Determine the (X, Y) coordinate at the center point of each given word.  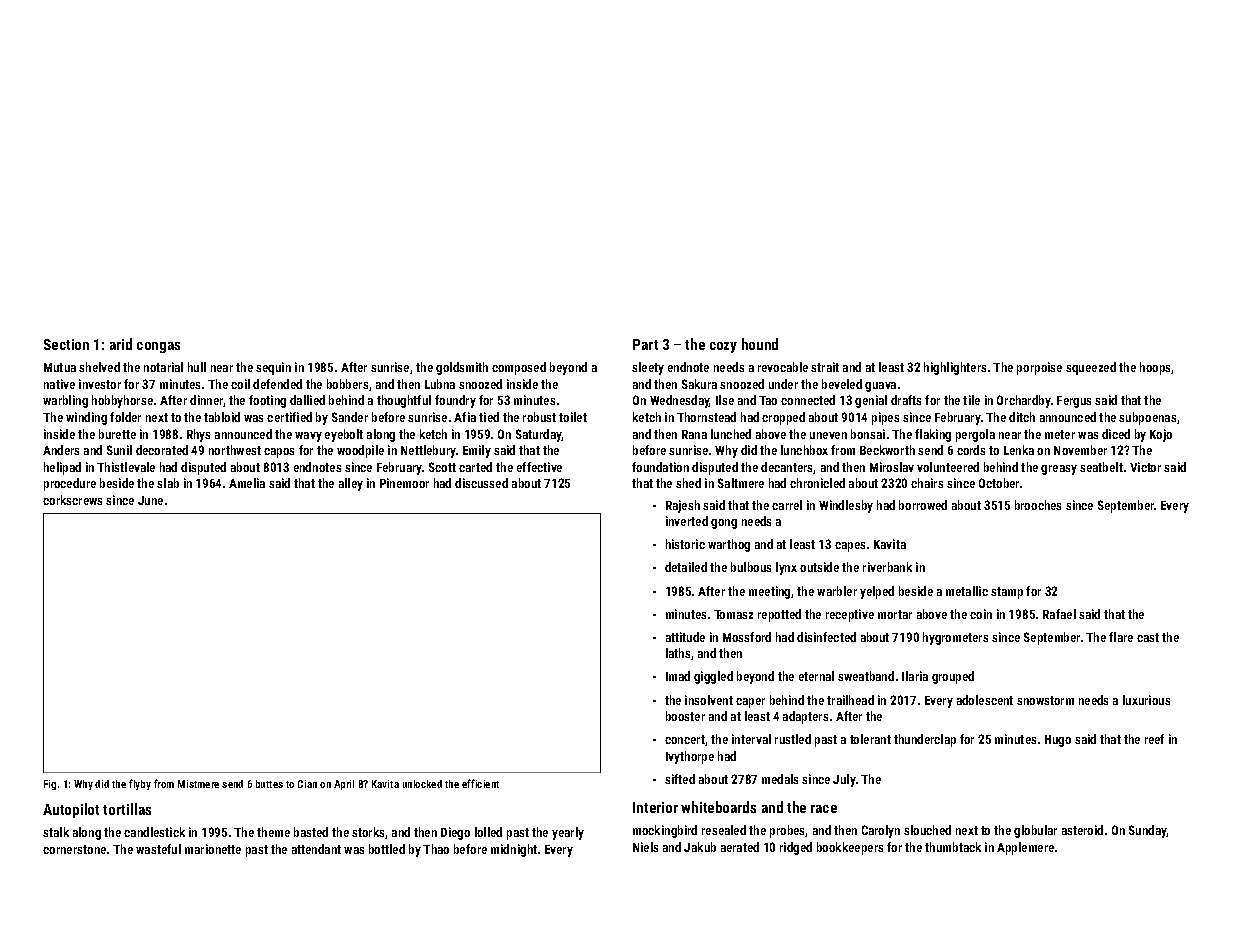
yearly (568, 833)
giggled (713, 677)
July (844, 780)
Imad (678, 676)
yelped (877, 592)
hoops (1156, 368)
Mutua (60, 367)
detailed (686, 567)
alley (351, 484)
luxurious (1146, 700)
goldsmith (462, 368)
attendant (316, 849)
